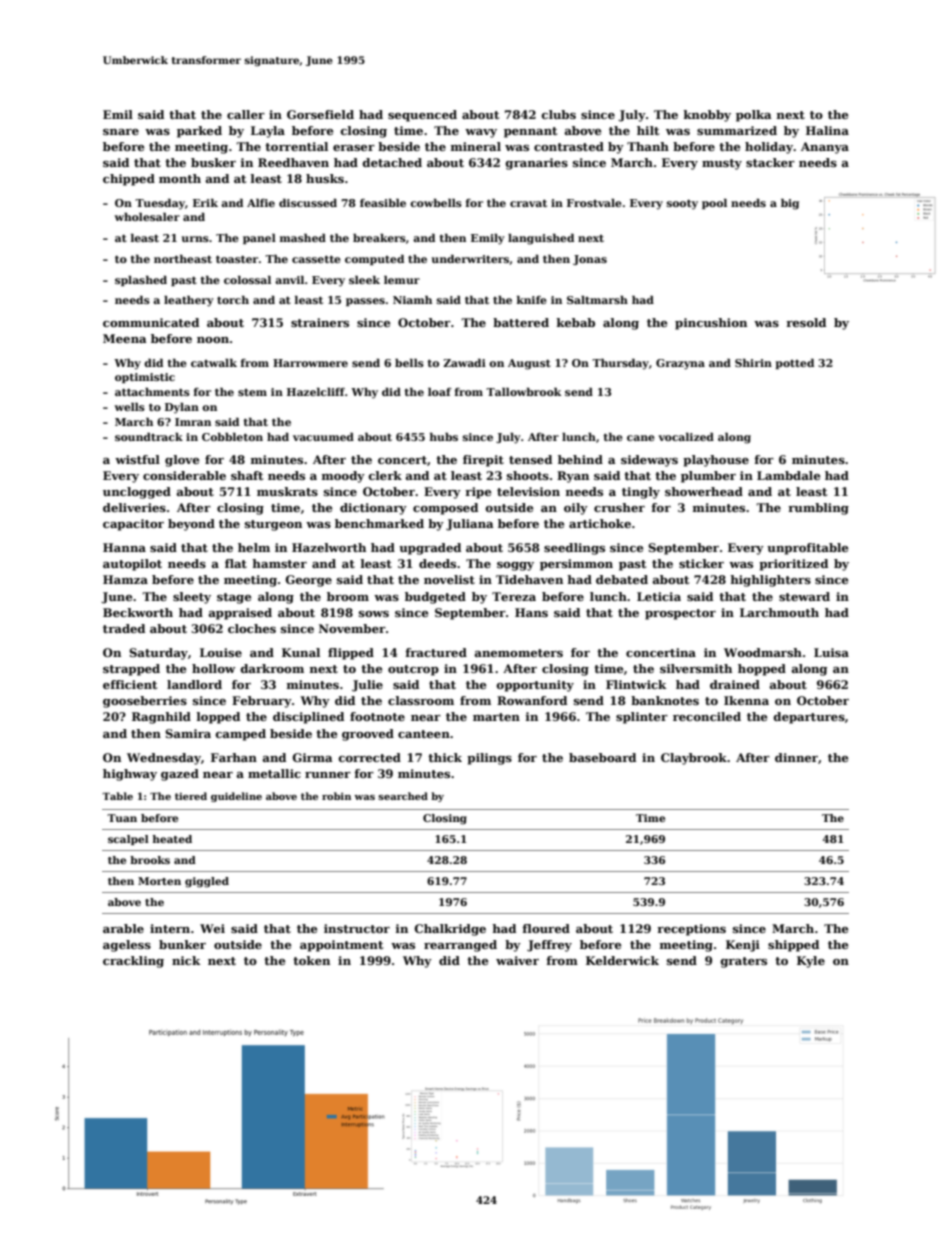 The width and height of the screenshot is (952, 1233). What do you see at coordinates (532, 300) in the screenshot?
I see `knife` at bounding box center [532, 300].
